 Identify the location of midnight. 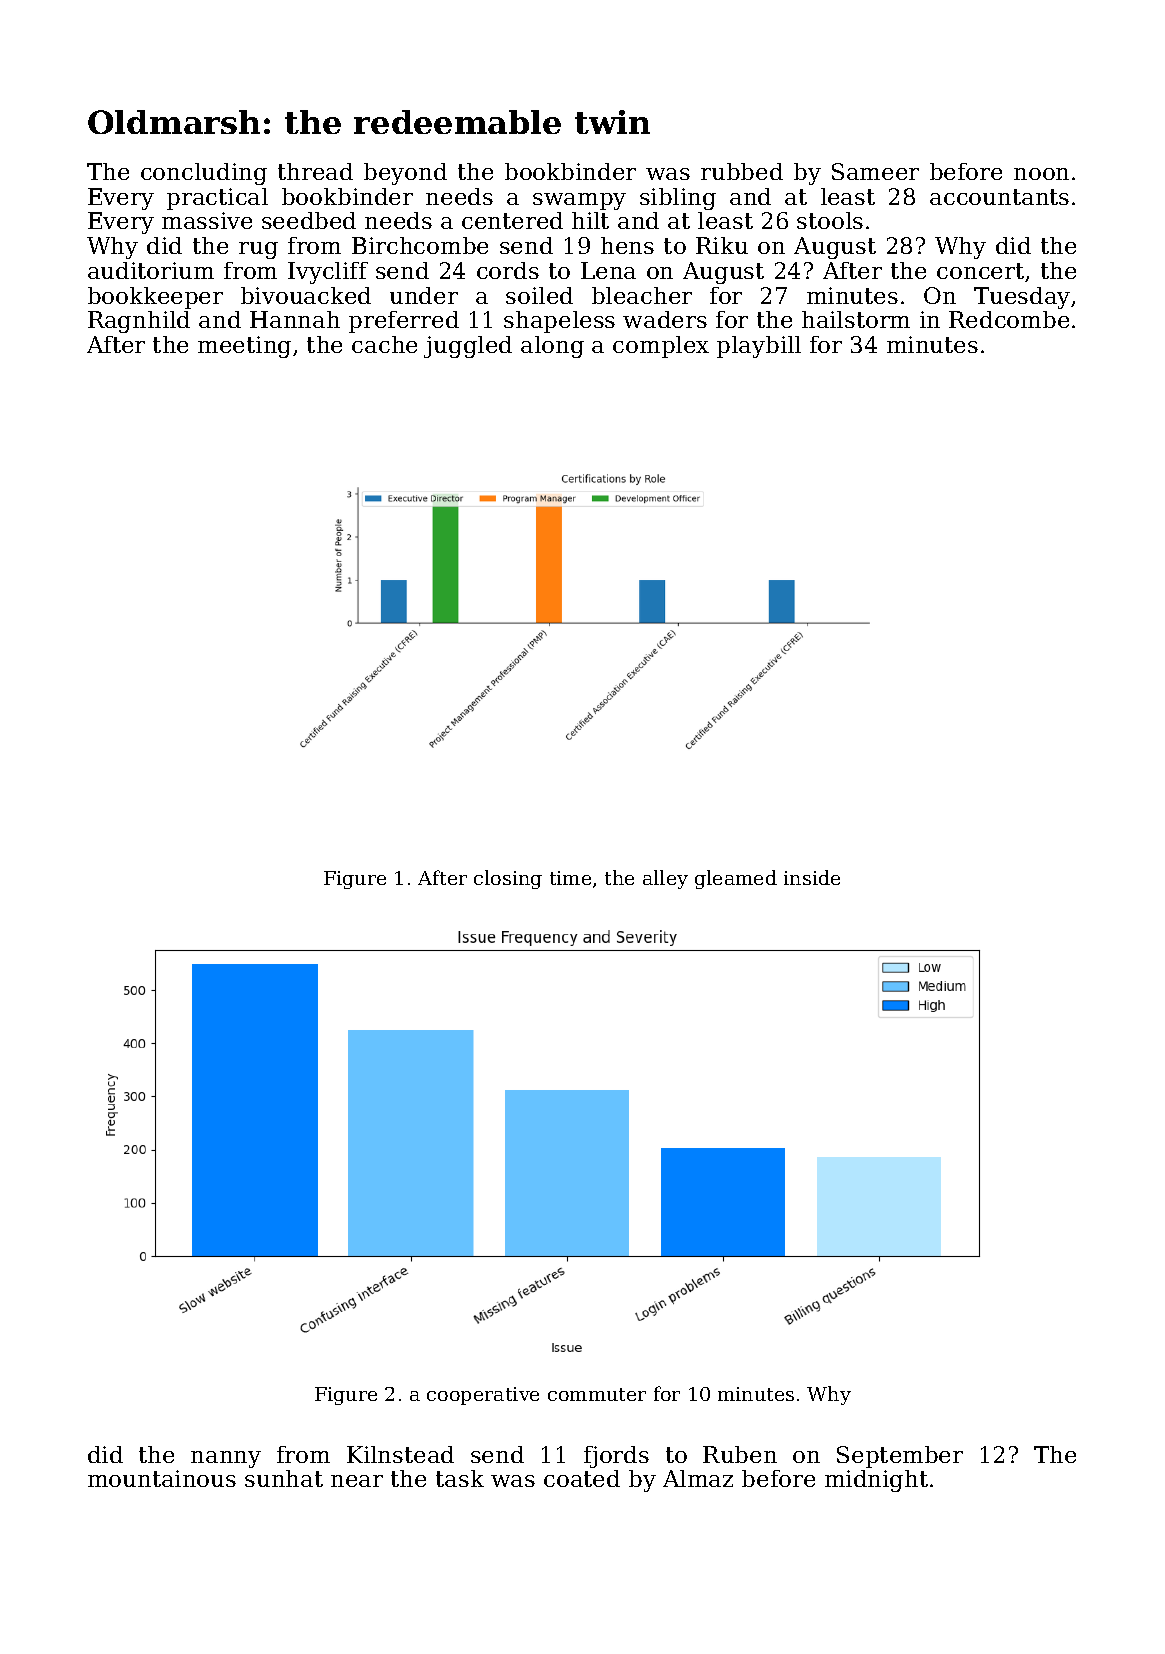
(876, 1481).
